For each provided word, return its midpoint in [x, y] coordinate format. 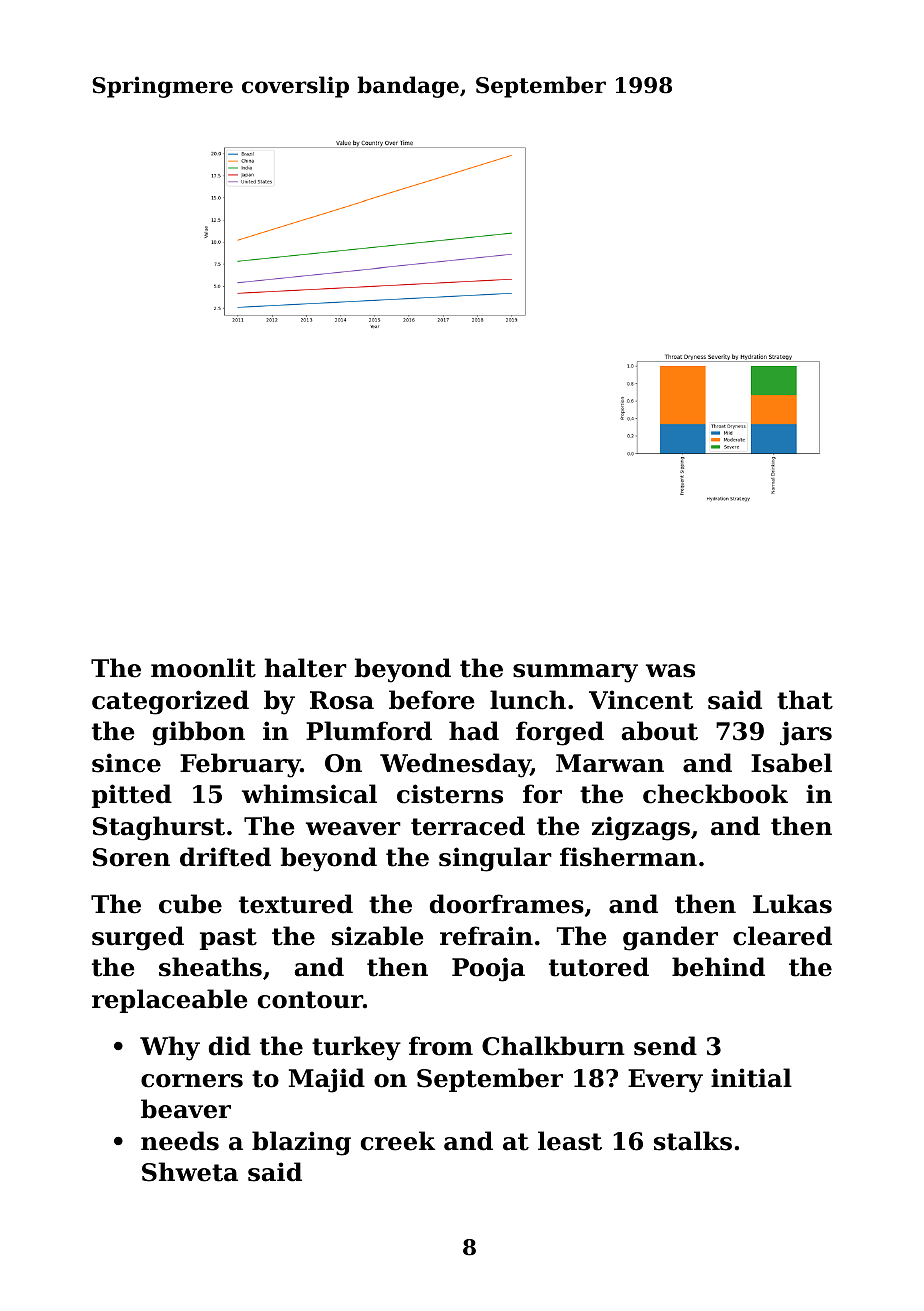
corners [192, 1081]
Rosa [342, 700]
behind [718, 967]
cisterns [450, 794]
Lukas [792, 904]
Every [665, 1081]
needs [180, 1141]
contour [310, 1000]
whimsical [309, 794]
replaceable [170, 1001]
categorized [170, 702]
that [805, 700]
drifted [225, 857]
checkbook [715, 794]
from [441, 1046]
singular [495, 859]
